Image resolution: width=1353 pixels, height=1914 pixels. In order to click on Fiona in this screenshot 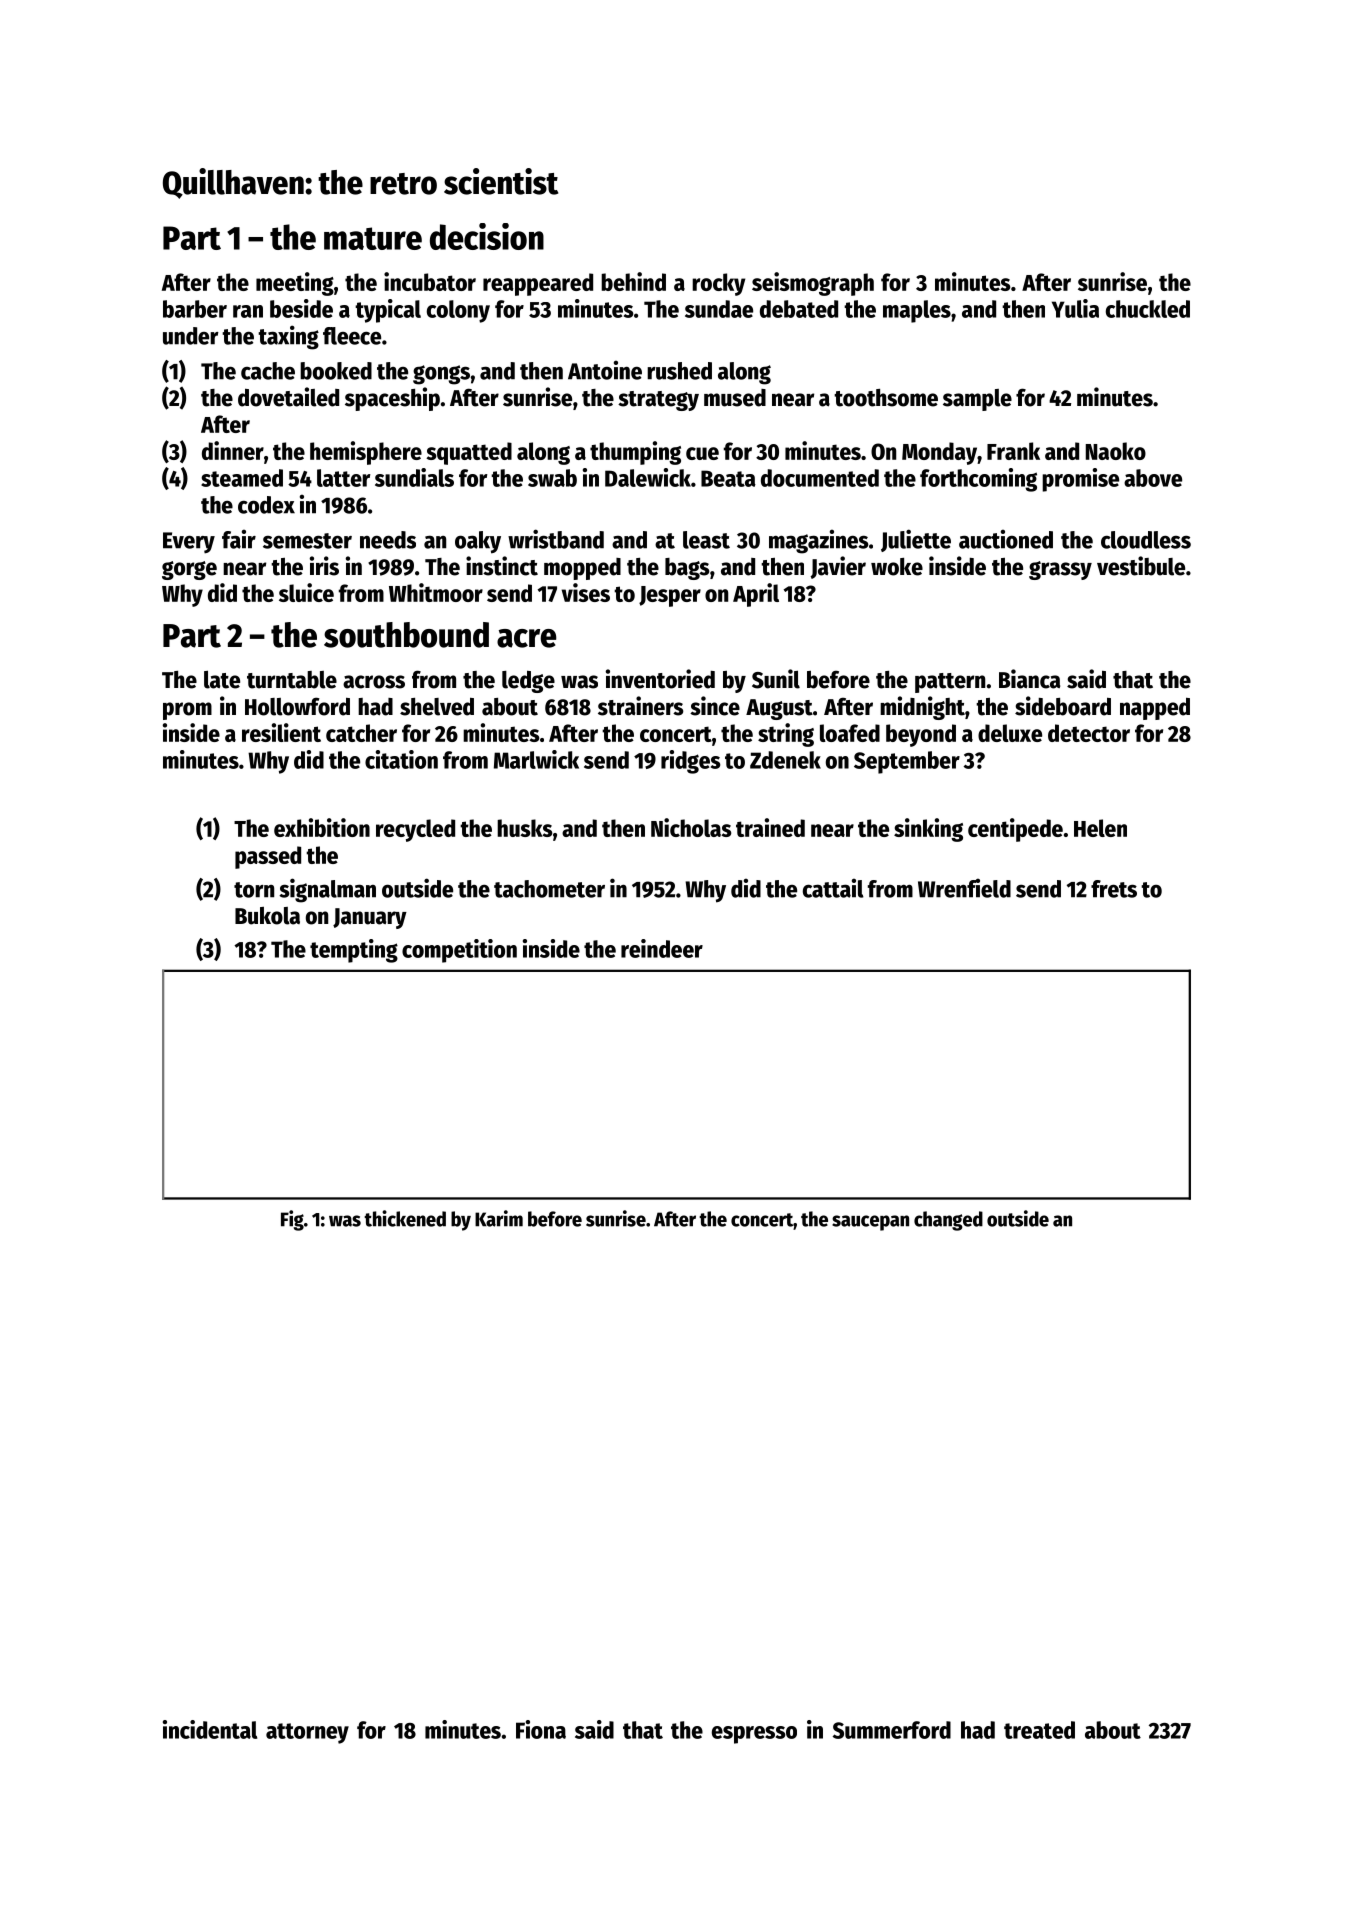, I will do `click(541, 1729)`.
